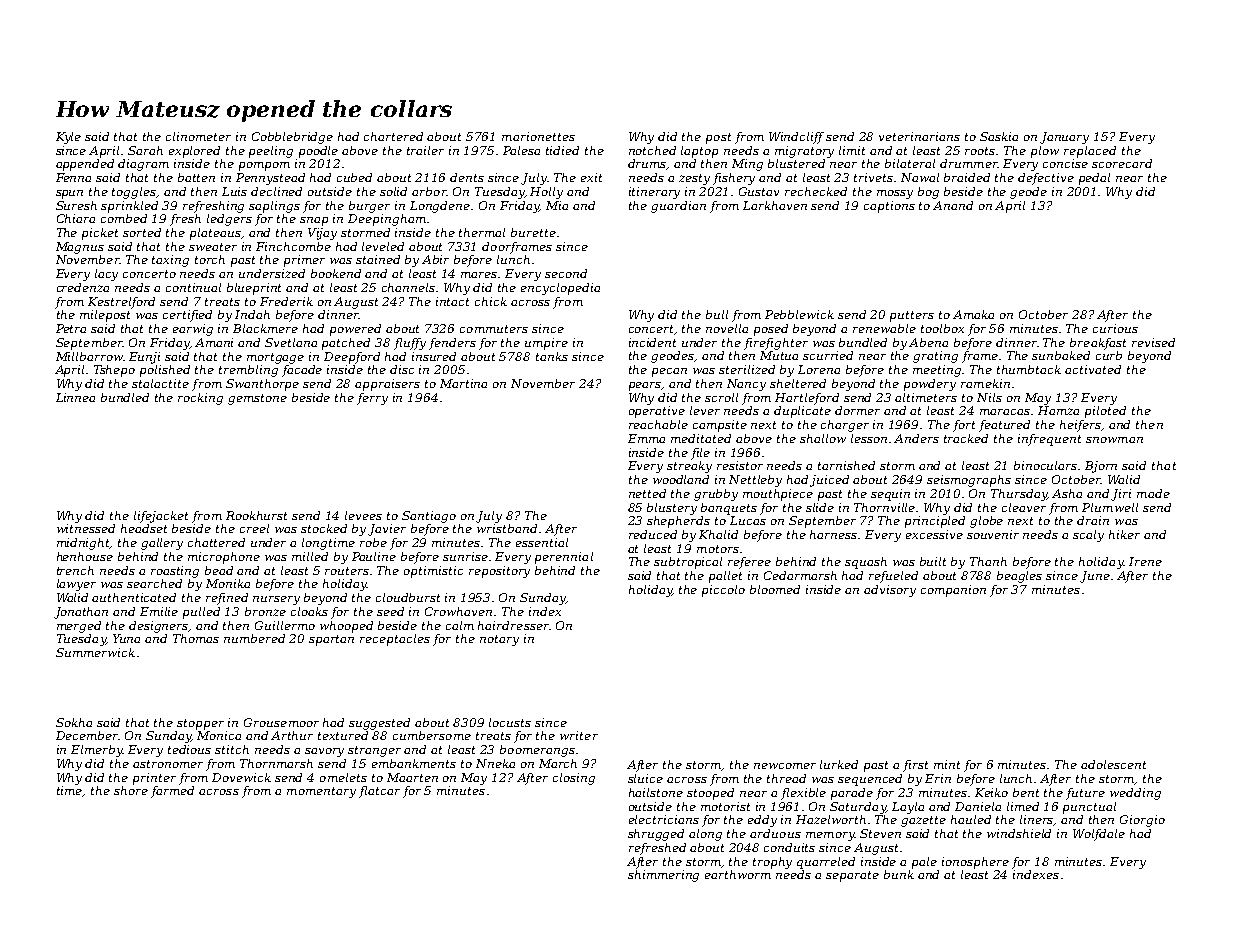 This screenshot has height=952, width=1233. What do you see at coordinates (738, 874) in the screenshot?
I see `earthworm` at bounding box center [738, 874].
